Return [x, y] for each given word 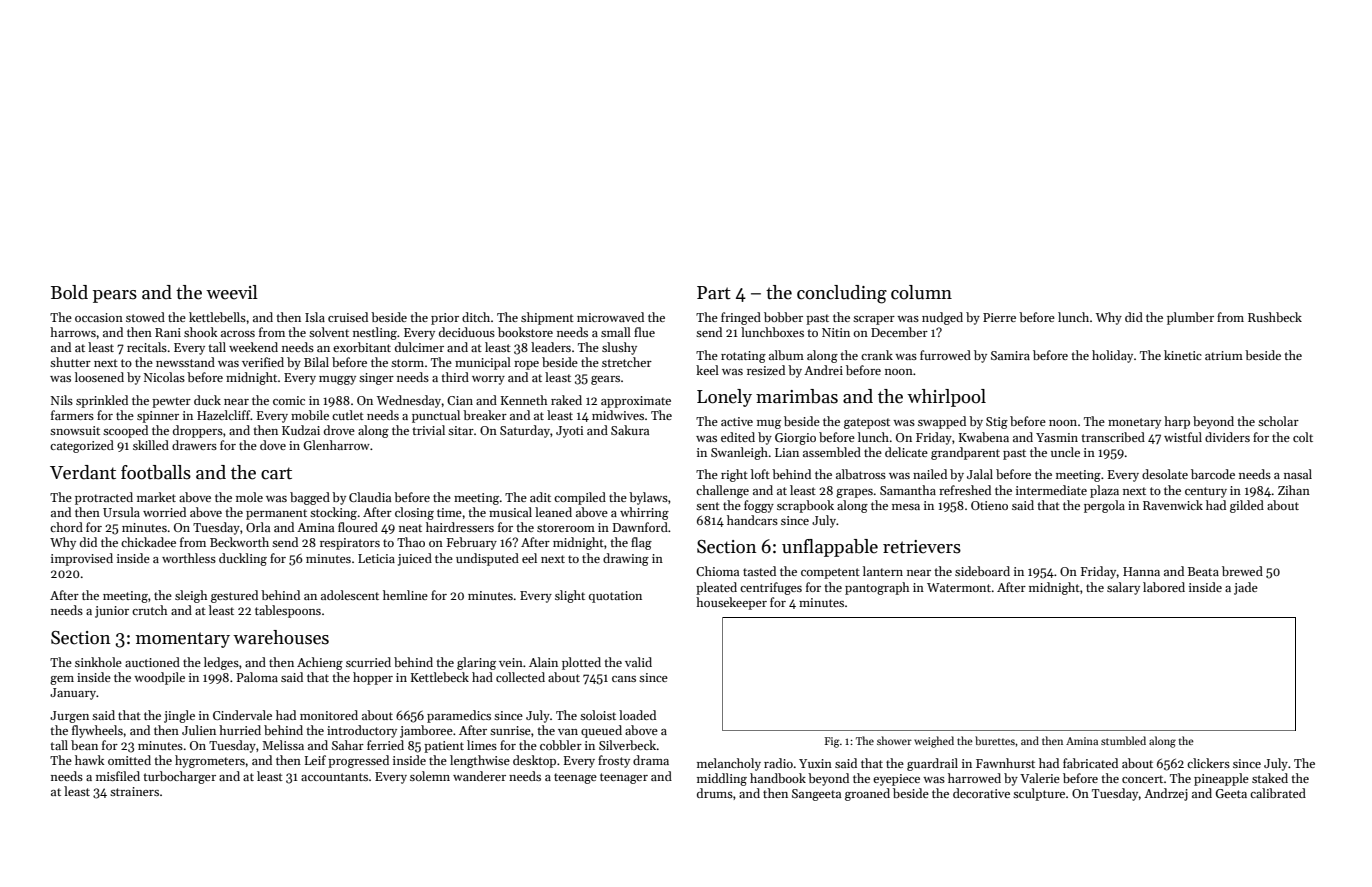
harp [1177, 422]
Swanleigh [739, 453]
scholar [1278, 421]
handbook [778, 778]
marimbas [797, 396]
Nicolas [164, 377]
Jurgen [69, 717]
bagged [310, 498]
